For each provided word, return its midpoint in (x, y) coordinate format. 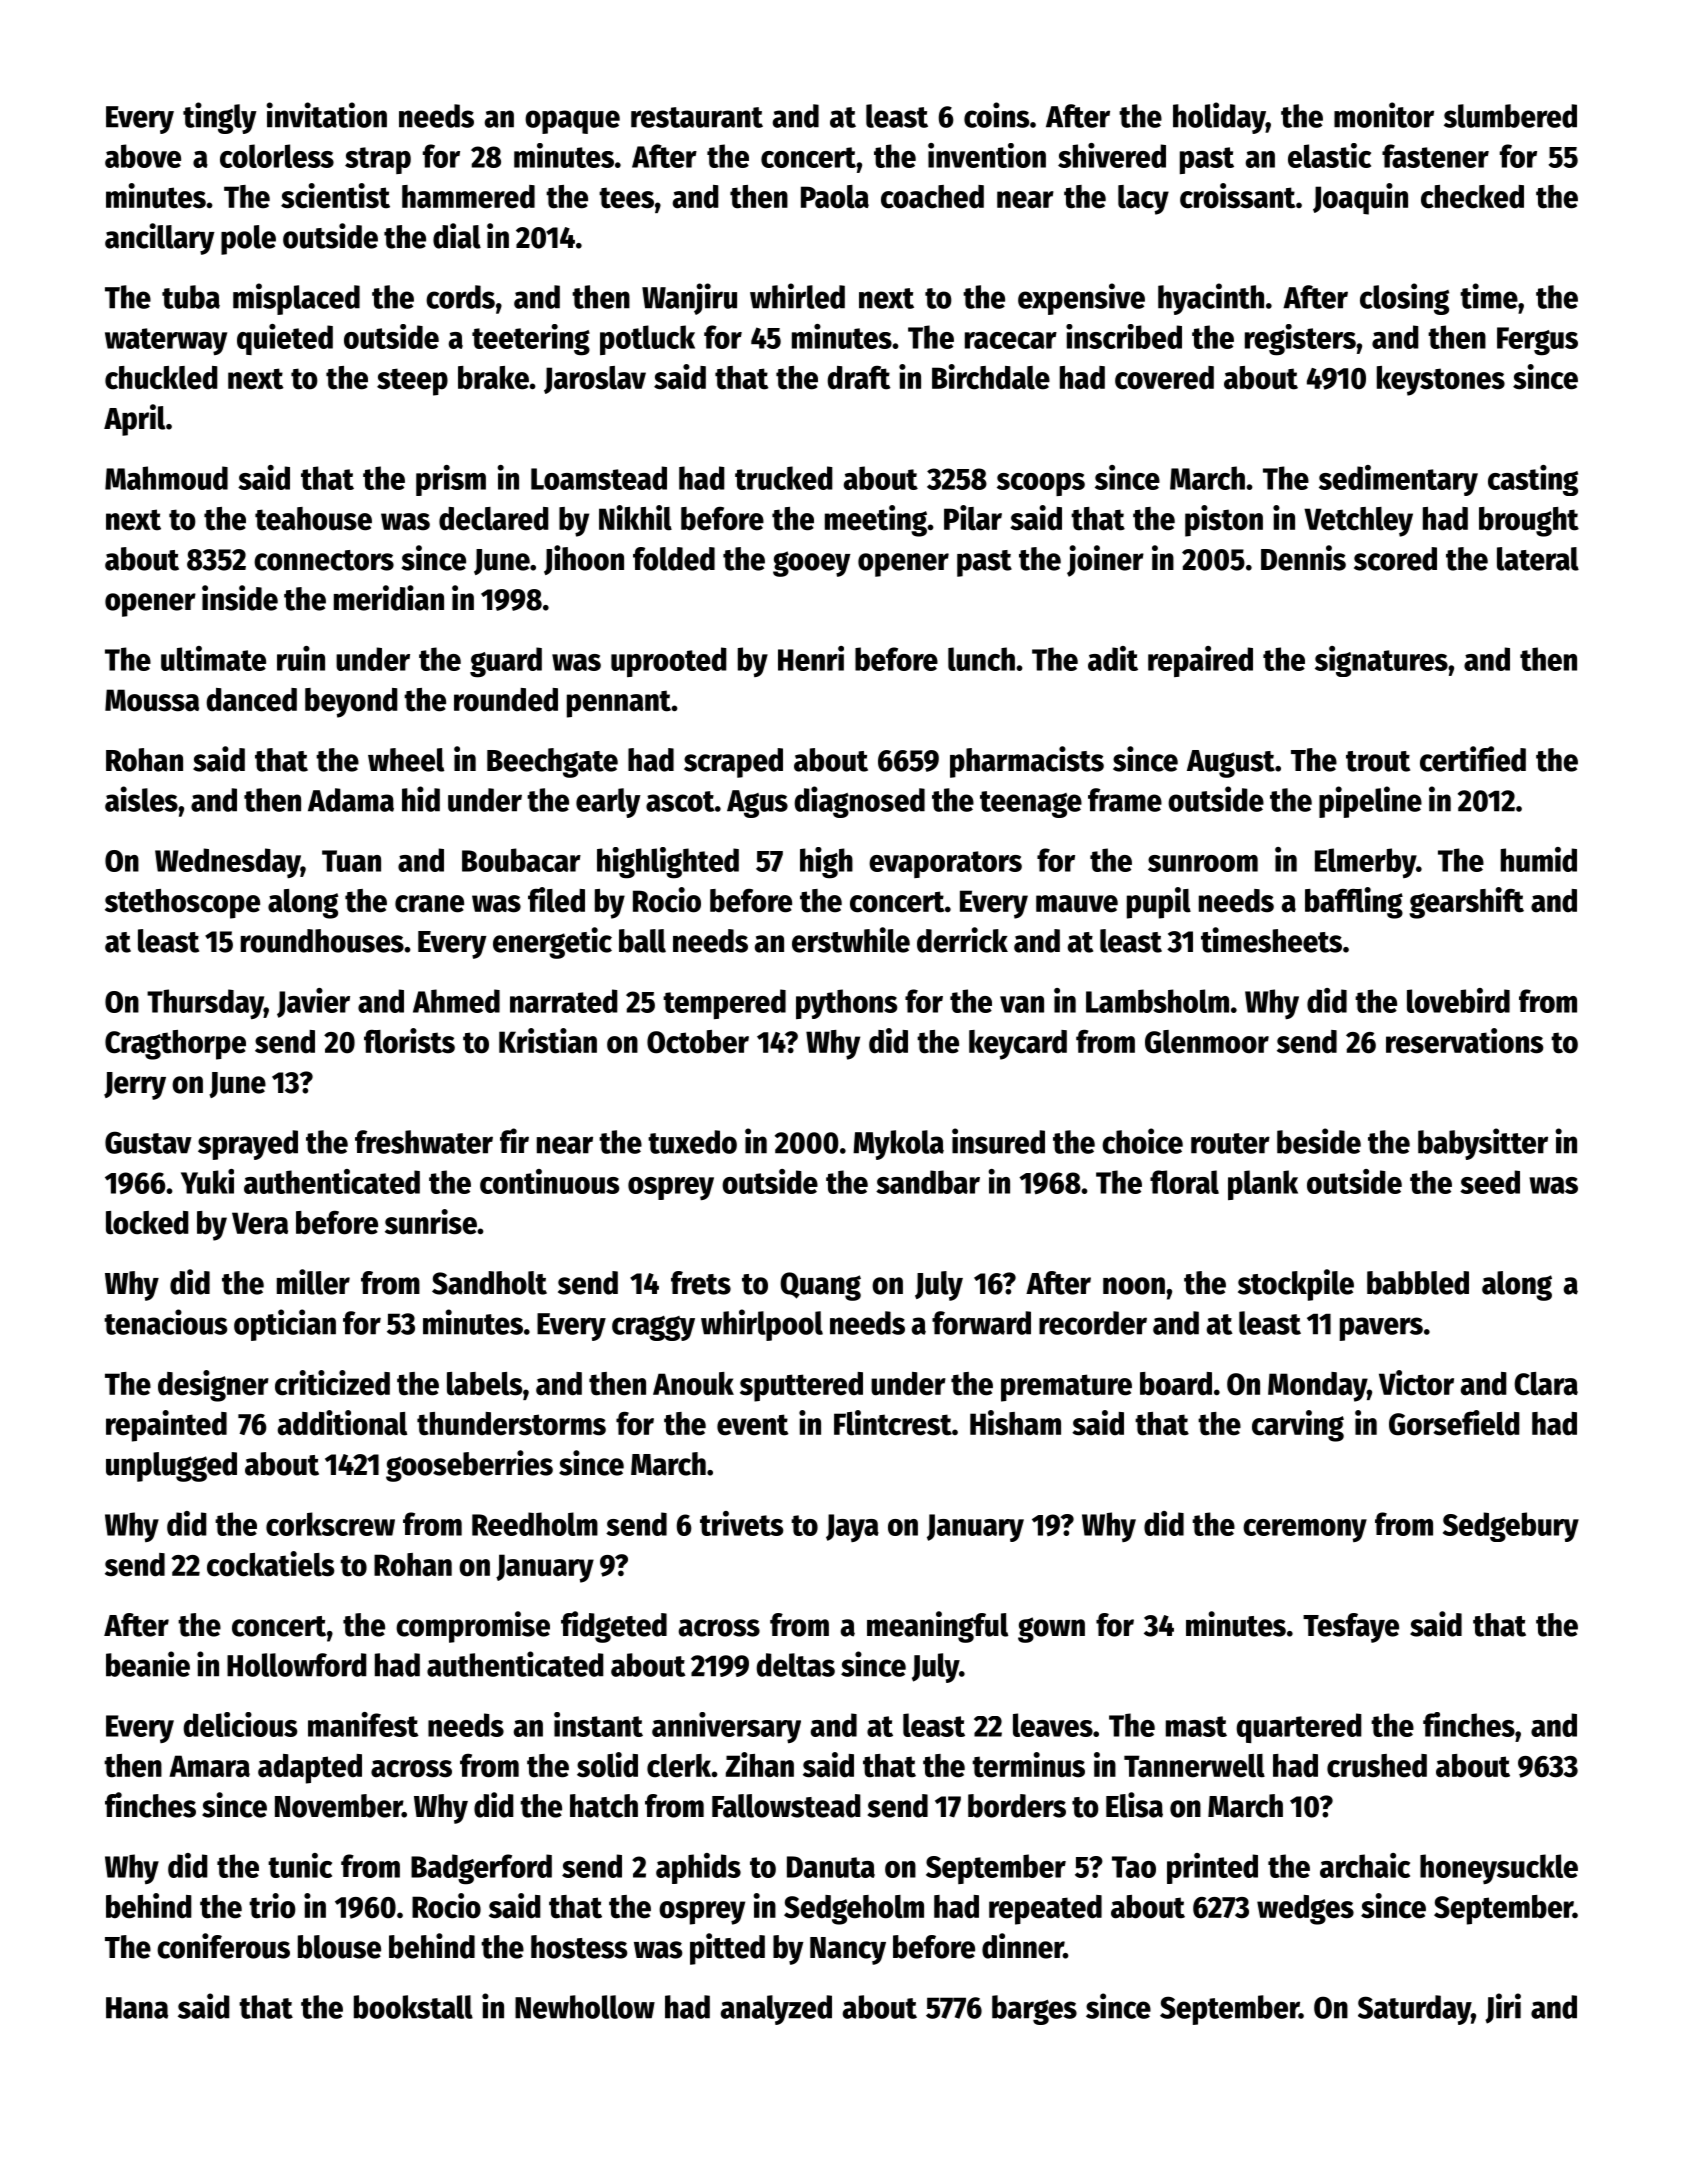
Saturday (1414, 2010)
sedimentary (1398, 480)
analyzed (776, 2010)
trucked (784, 478)
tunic (300, 1865)
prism (451, 480)
